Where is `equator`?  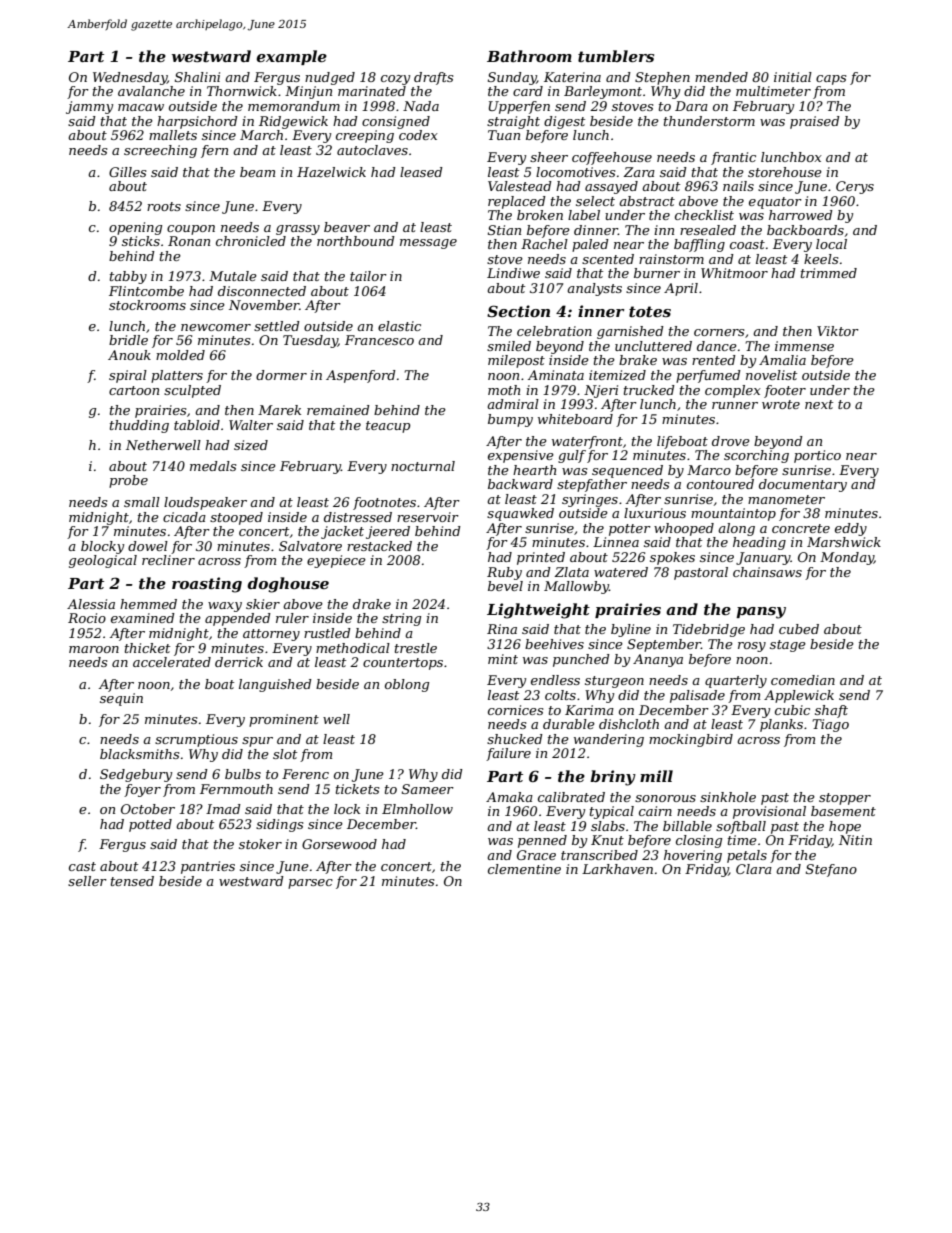
equator is located at coordinates (775, 203).
